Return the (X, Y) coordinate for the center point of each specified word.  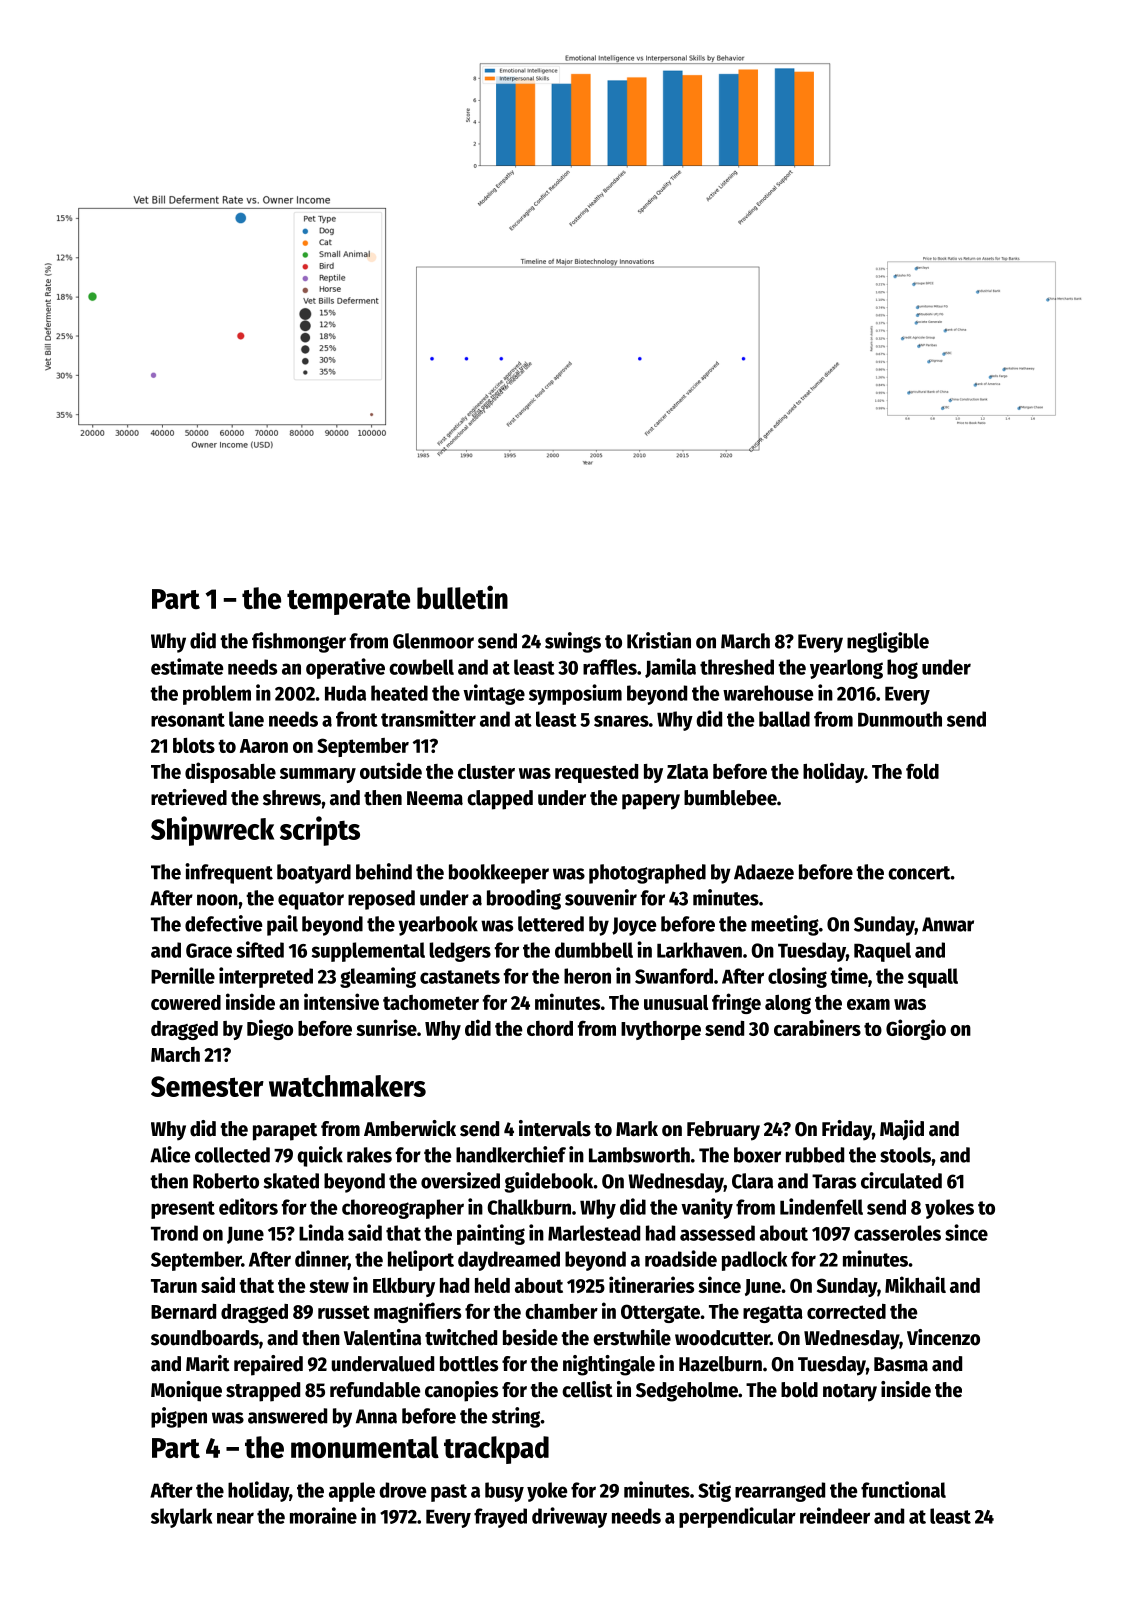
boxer (757, 1155)
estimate (187, 666)
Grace (209, 950)
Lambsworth (639, 1155)
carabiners (817, 1027)
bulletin (462, 597)
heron (587, 976)
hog (902, 669)
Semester (207, 1086)
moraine (323, 1515)
